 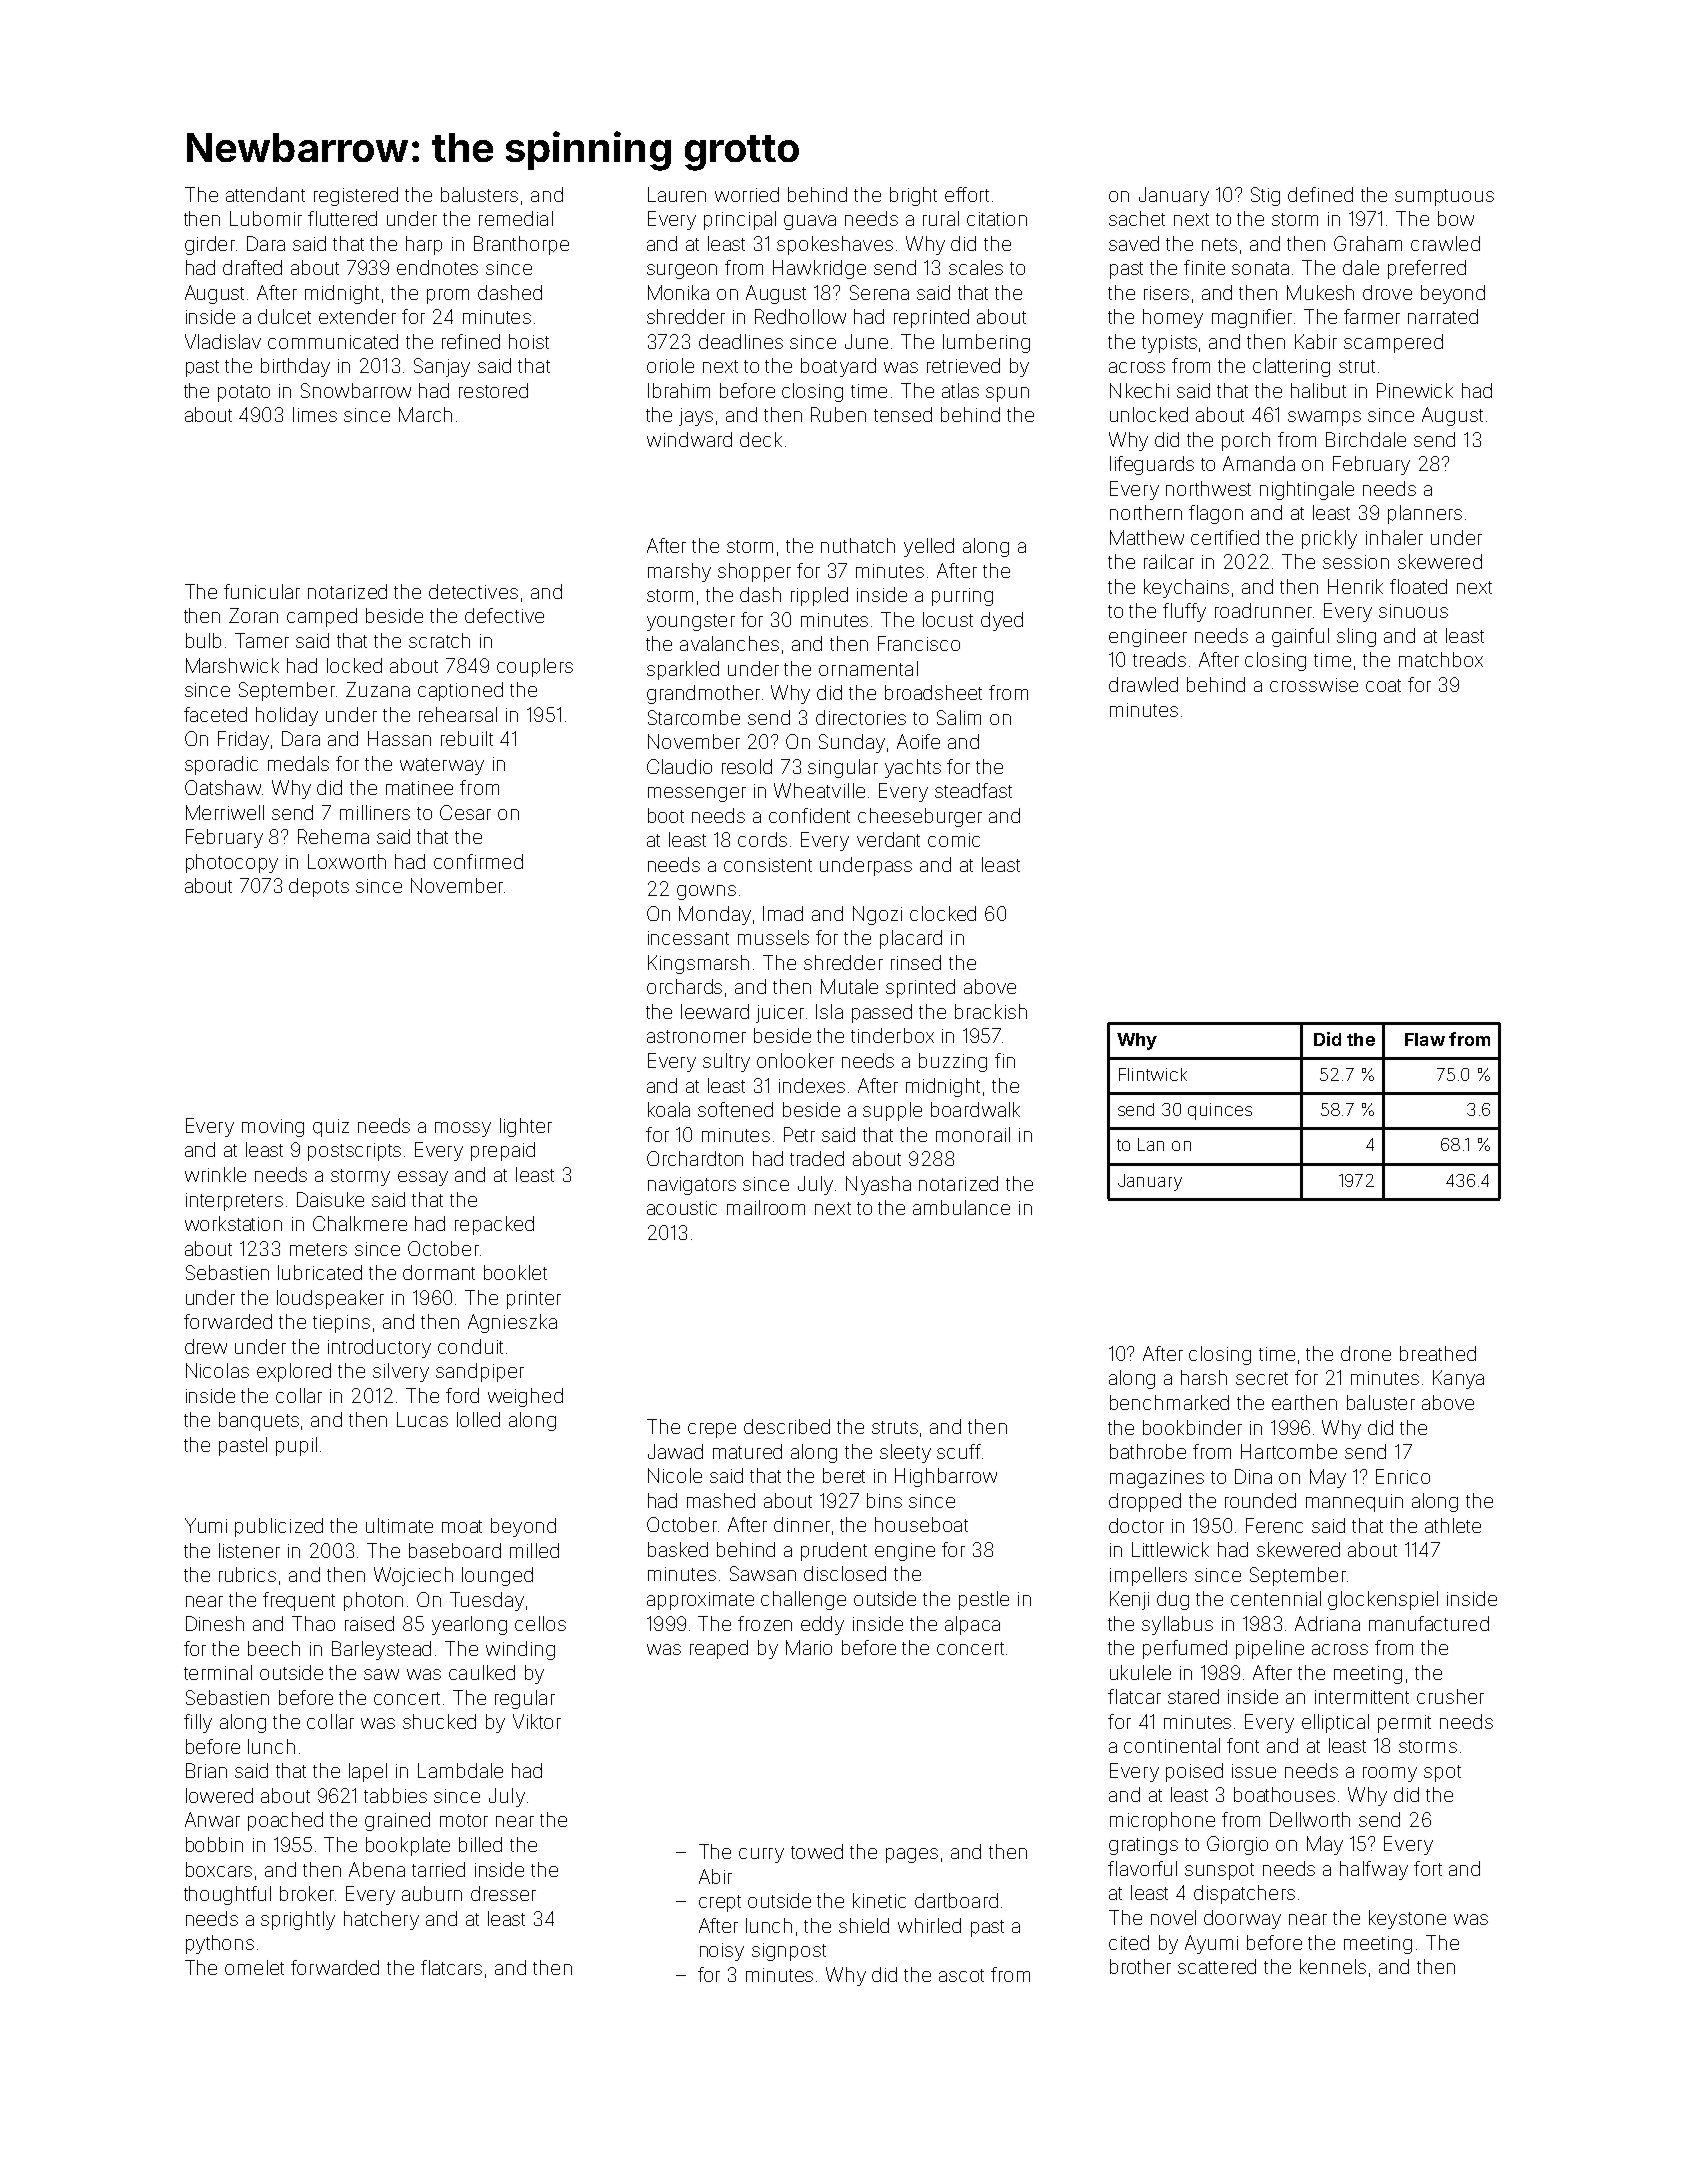 What do you see at coordinates (1217, 1966) in the image?
I see `scattered` at bounding box center [1217, 1966].
